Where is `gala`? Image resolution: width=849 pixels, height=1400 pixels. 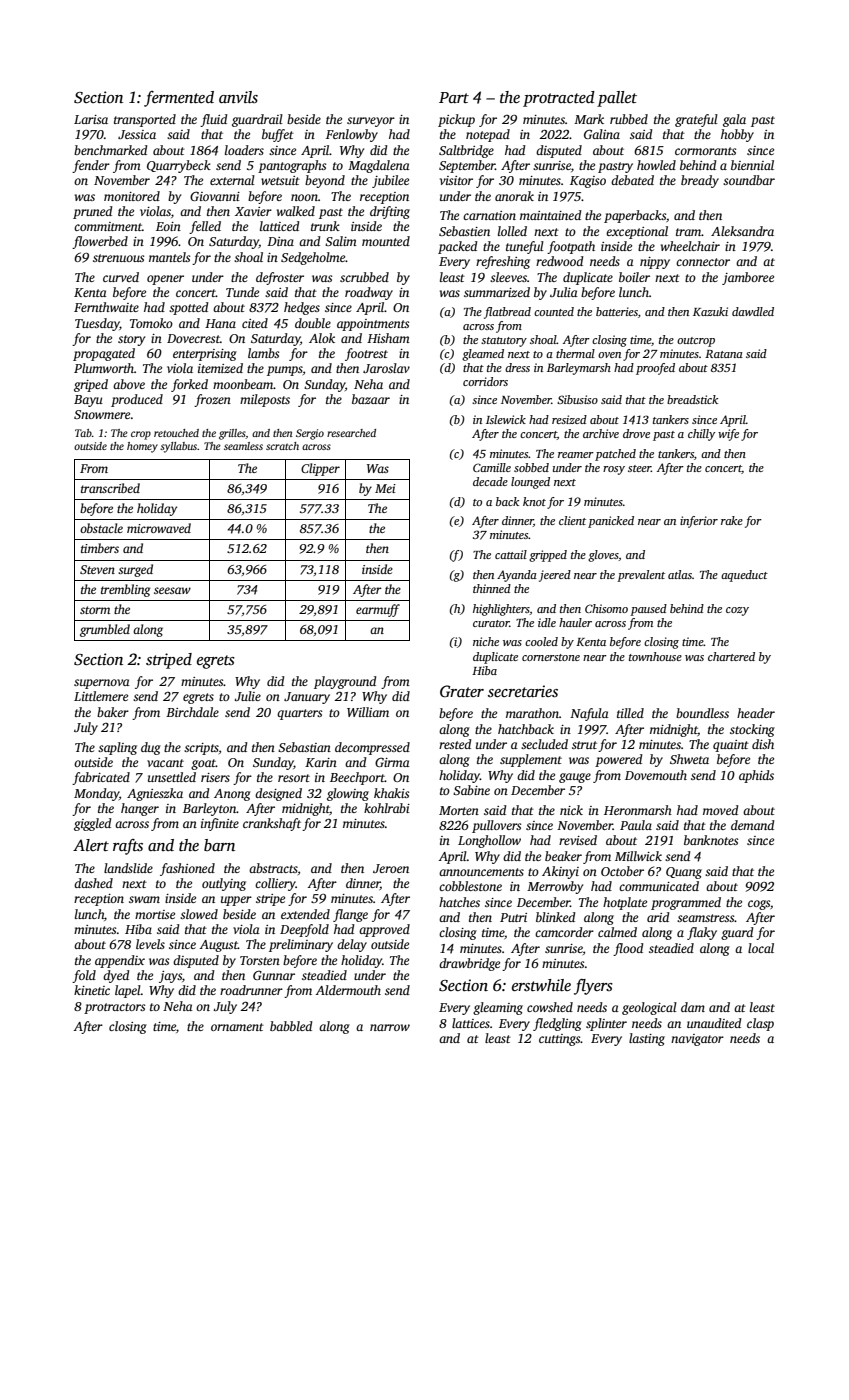
gala is located at coordinates (734, 120).
